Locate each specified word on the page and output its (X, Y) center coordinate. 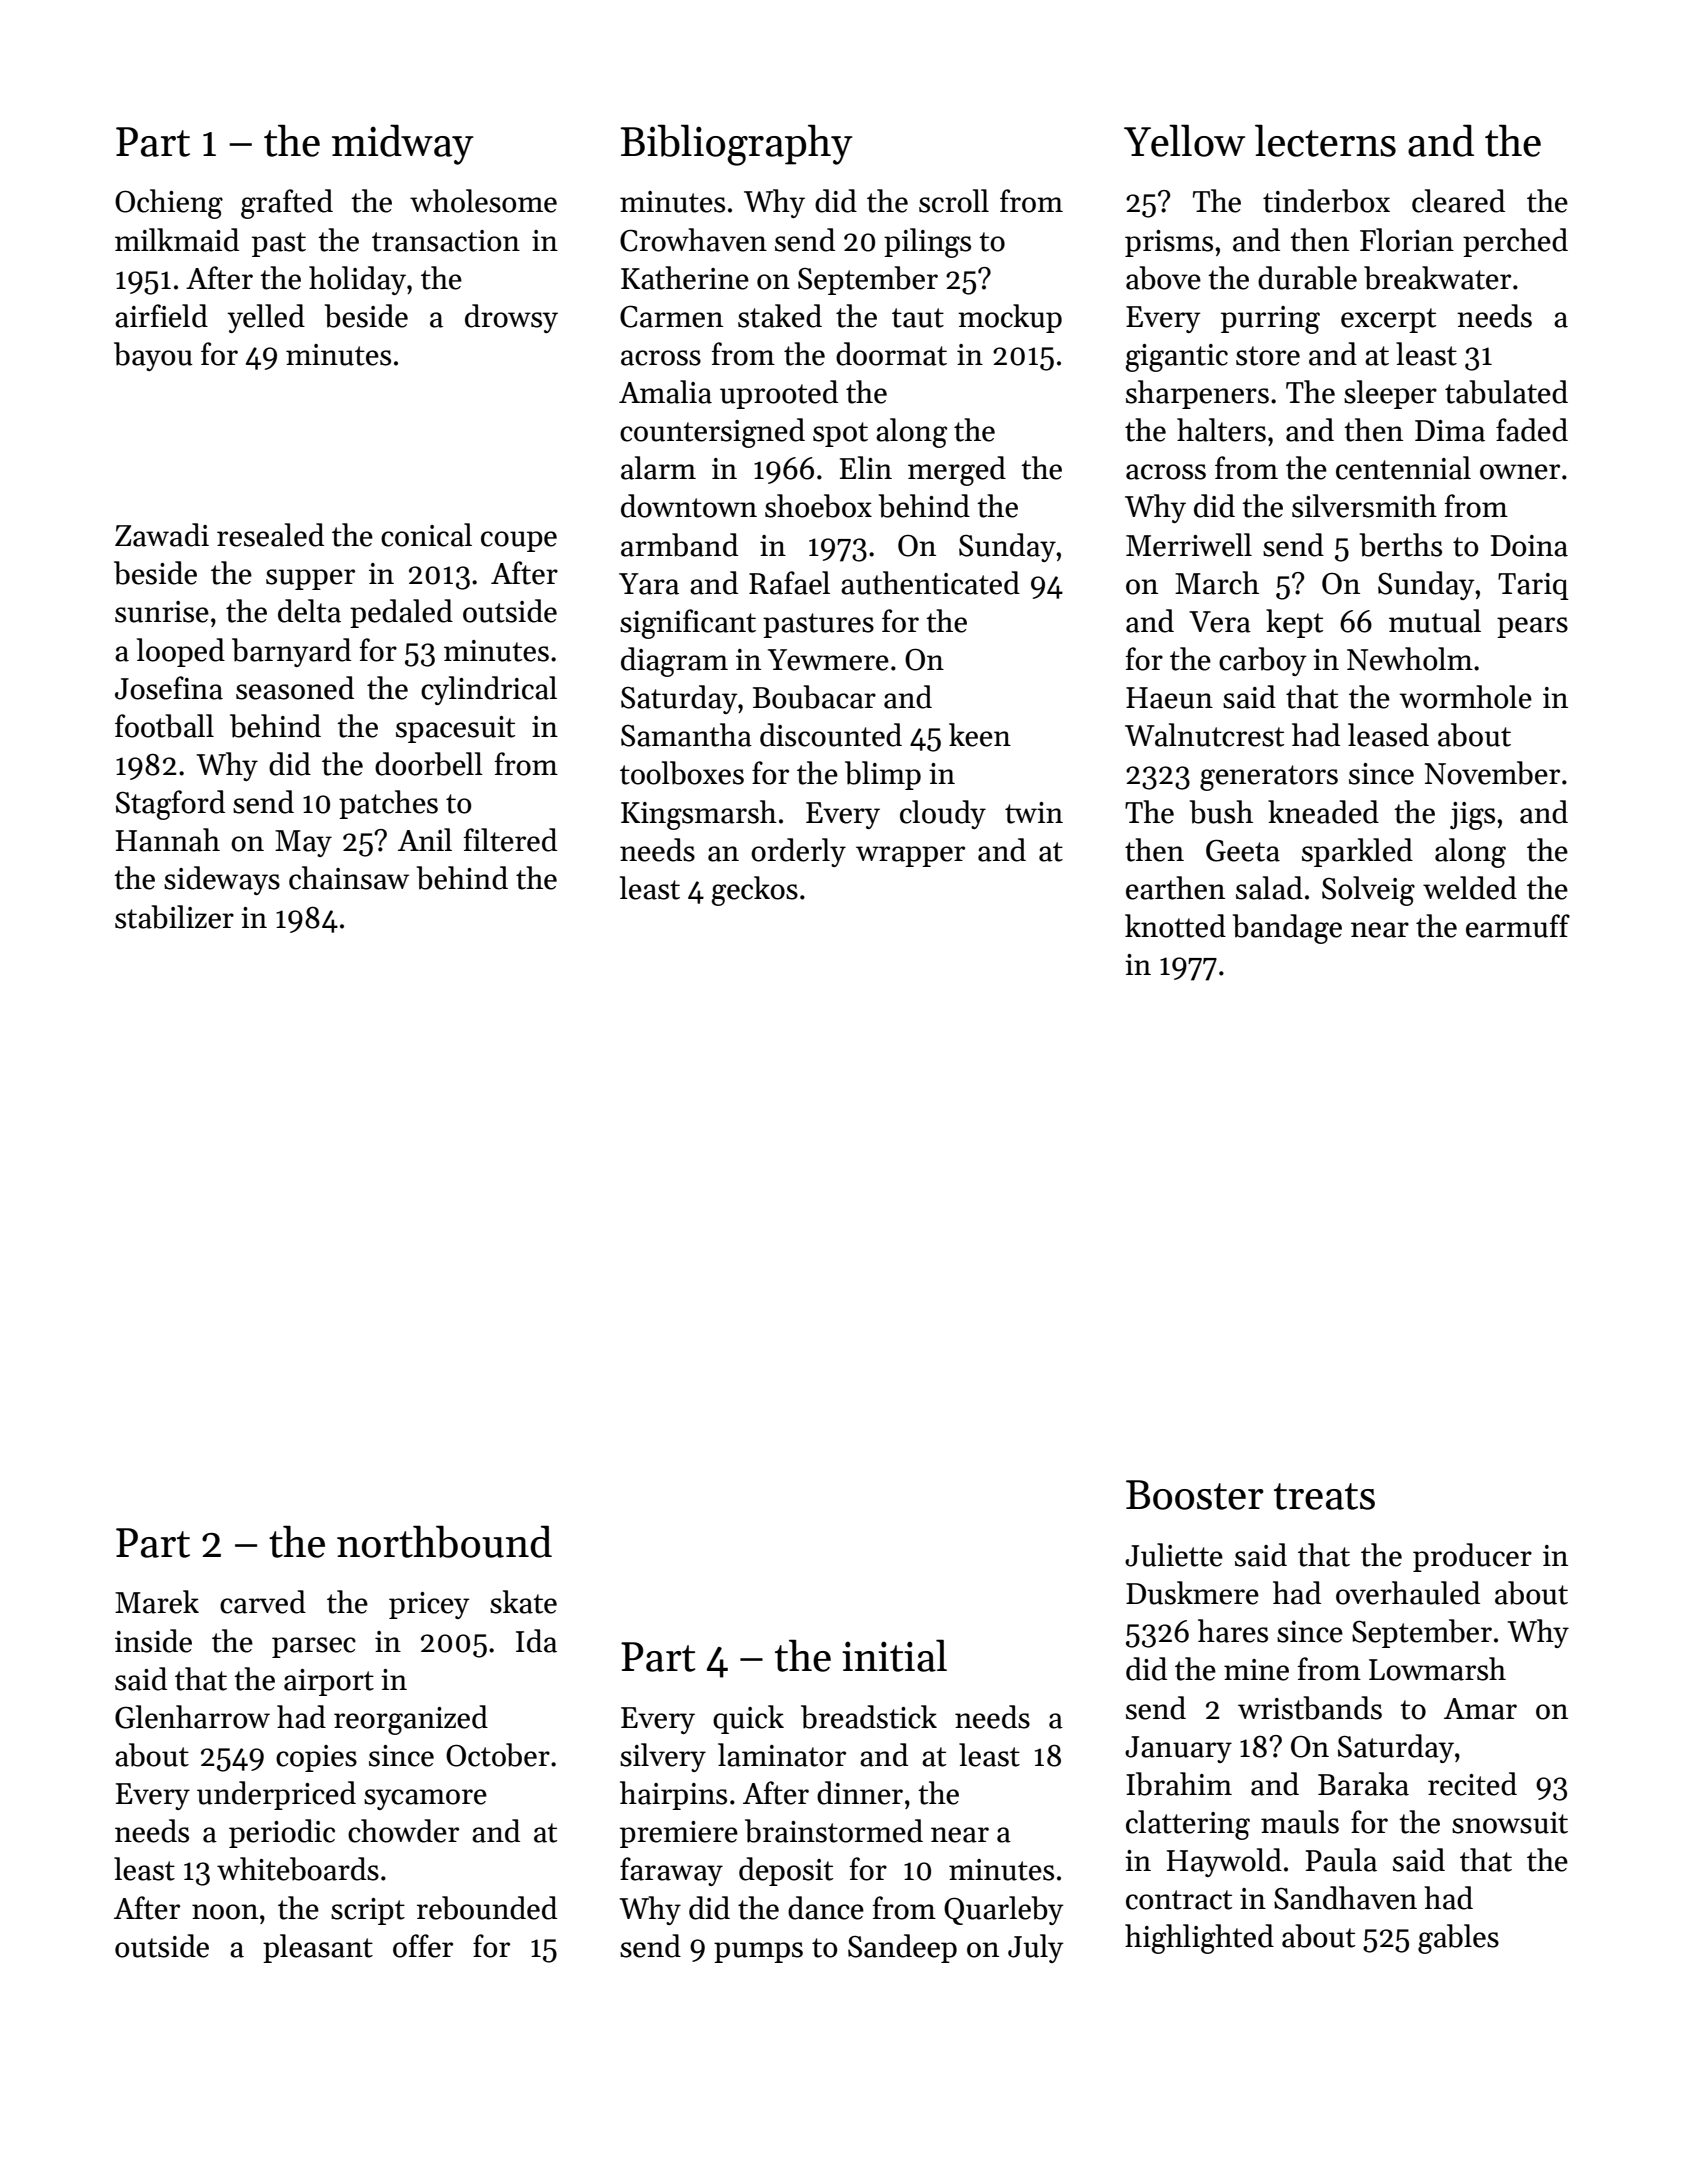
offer (423, 1946)
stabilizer (174, 917)
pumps (758, 1952)
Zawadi (162, 535)
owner (1520, 472)
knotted (1175, 926)
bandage (1287, 929)
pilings (927, 243)
